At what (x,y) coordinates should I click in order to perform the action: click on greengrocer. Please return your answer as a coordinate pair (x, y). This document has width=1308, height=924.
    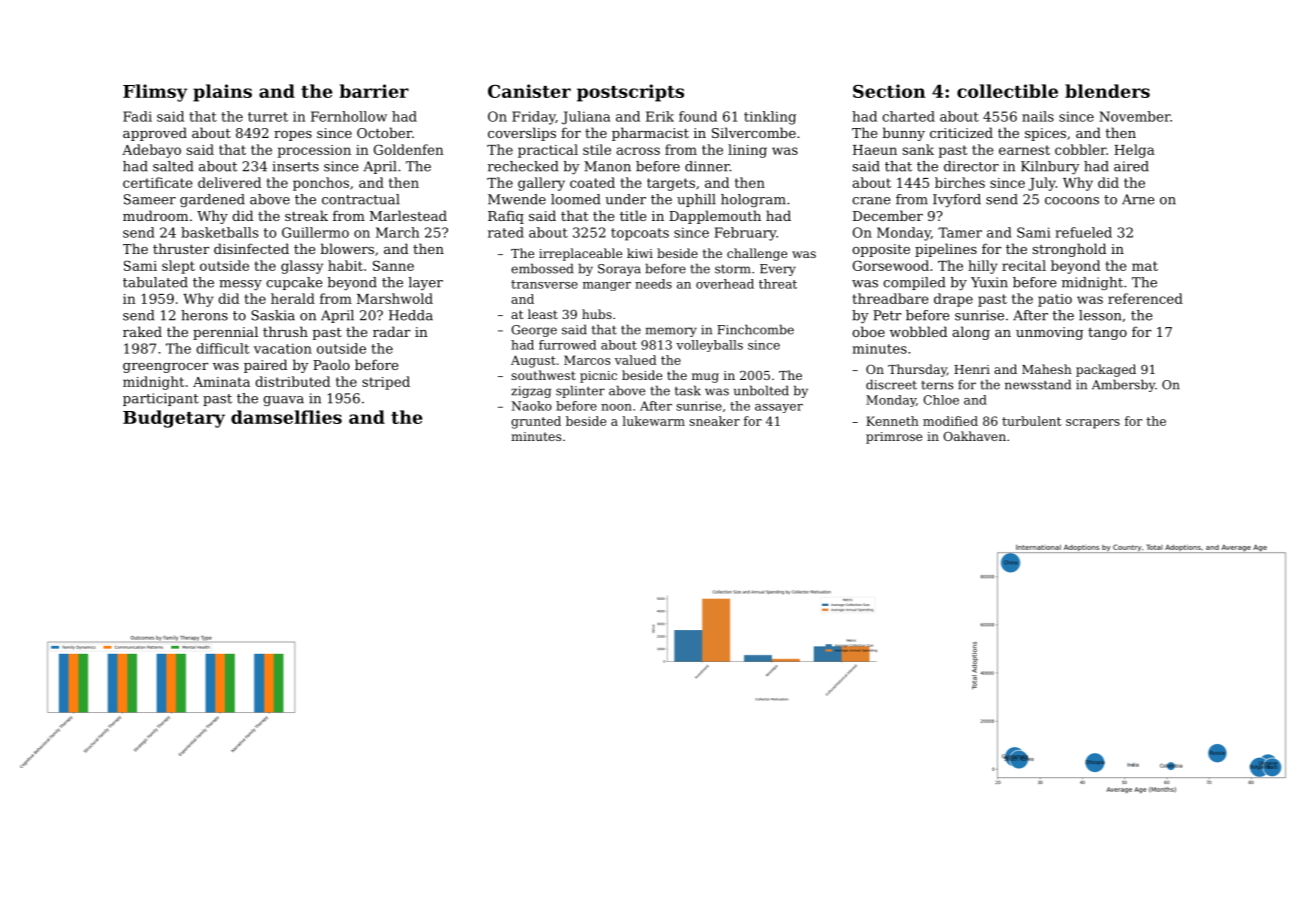
    Looking at the image, I should click on (166, 368).
